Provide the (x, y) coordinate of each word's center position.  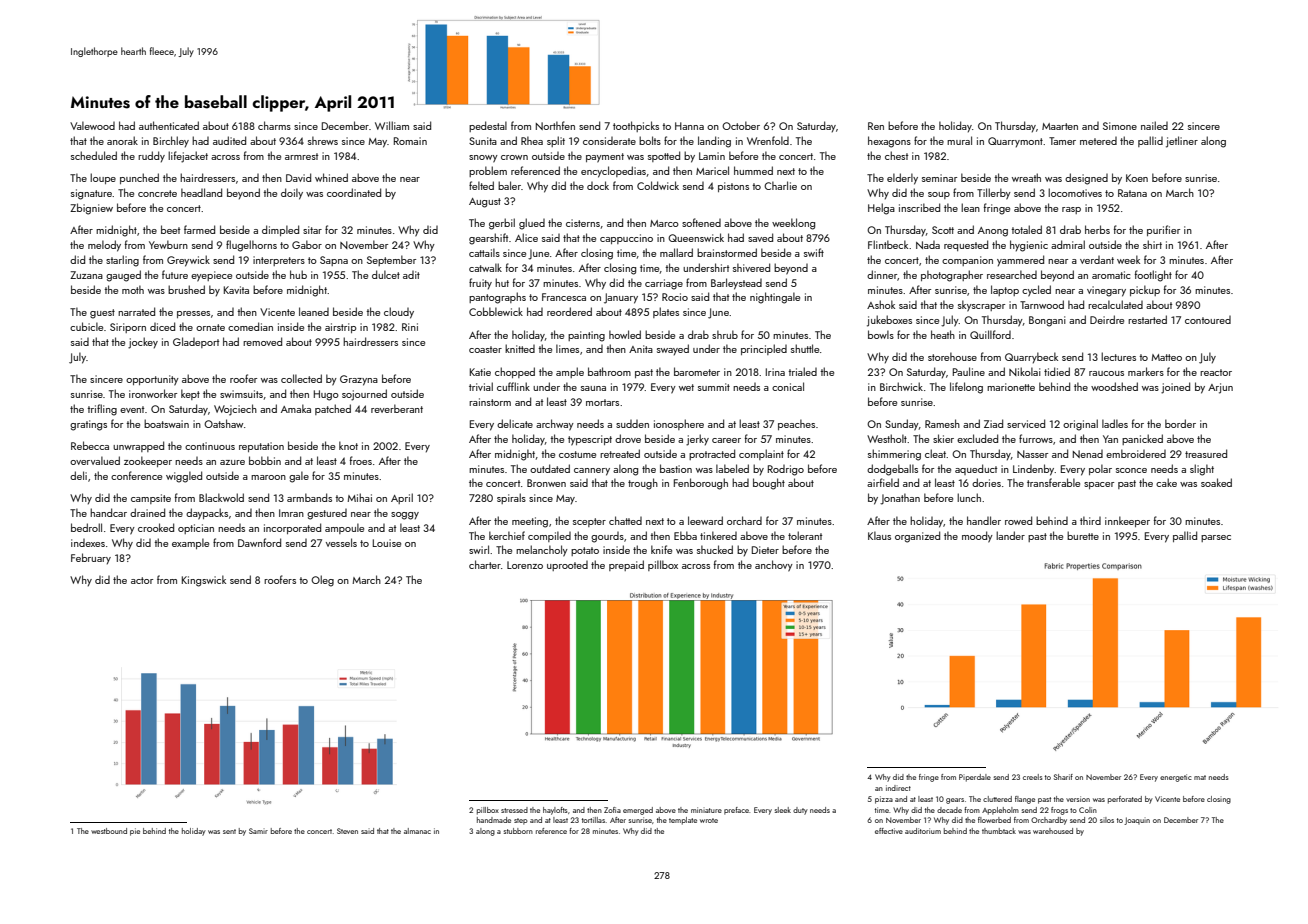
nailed (1154, 125)
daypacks (207, 514)
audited (229, 140)
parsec (1216, 538)
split (556, 141)
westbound (109, 831)
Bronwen (546, 483)
